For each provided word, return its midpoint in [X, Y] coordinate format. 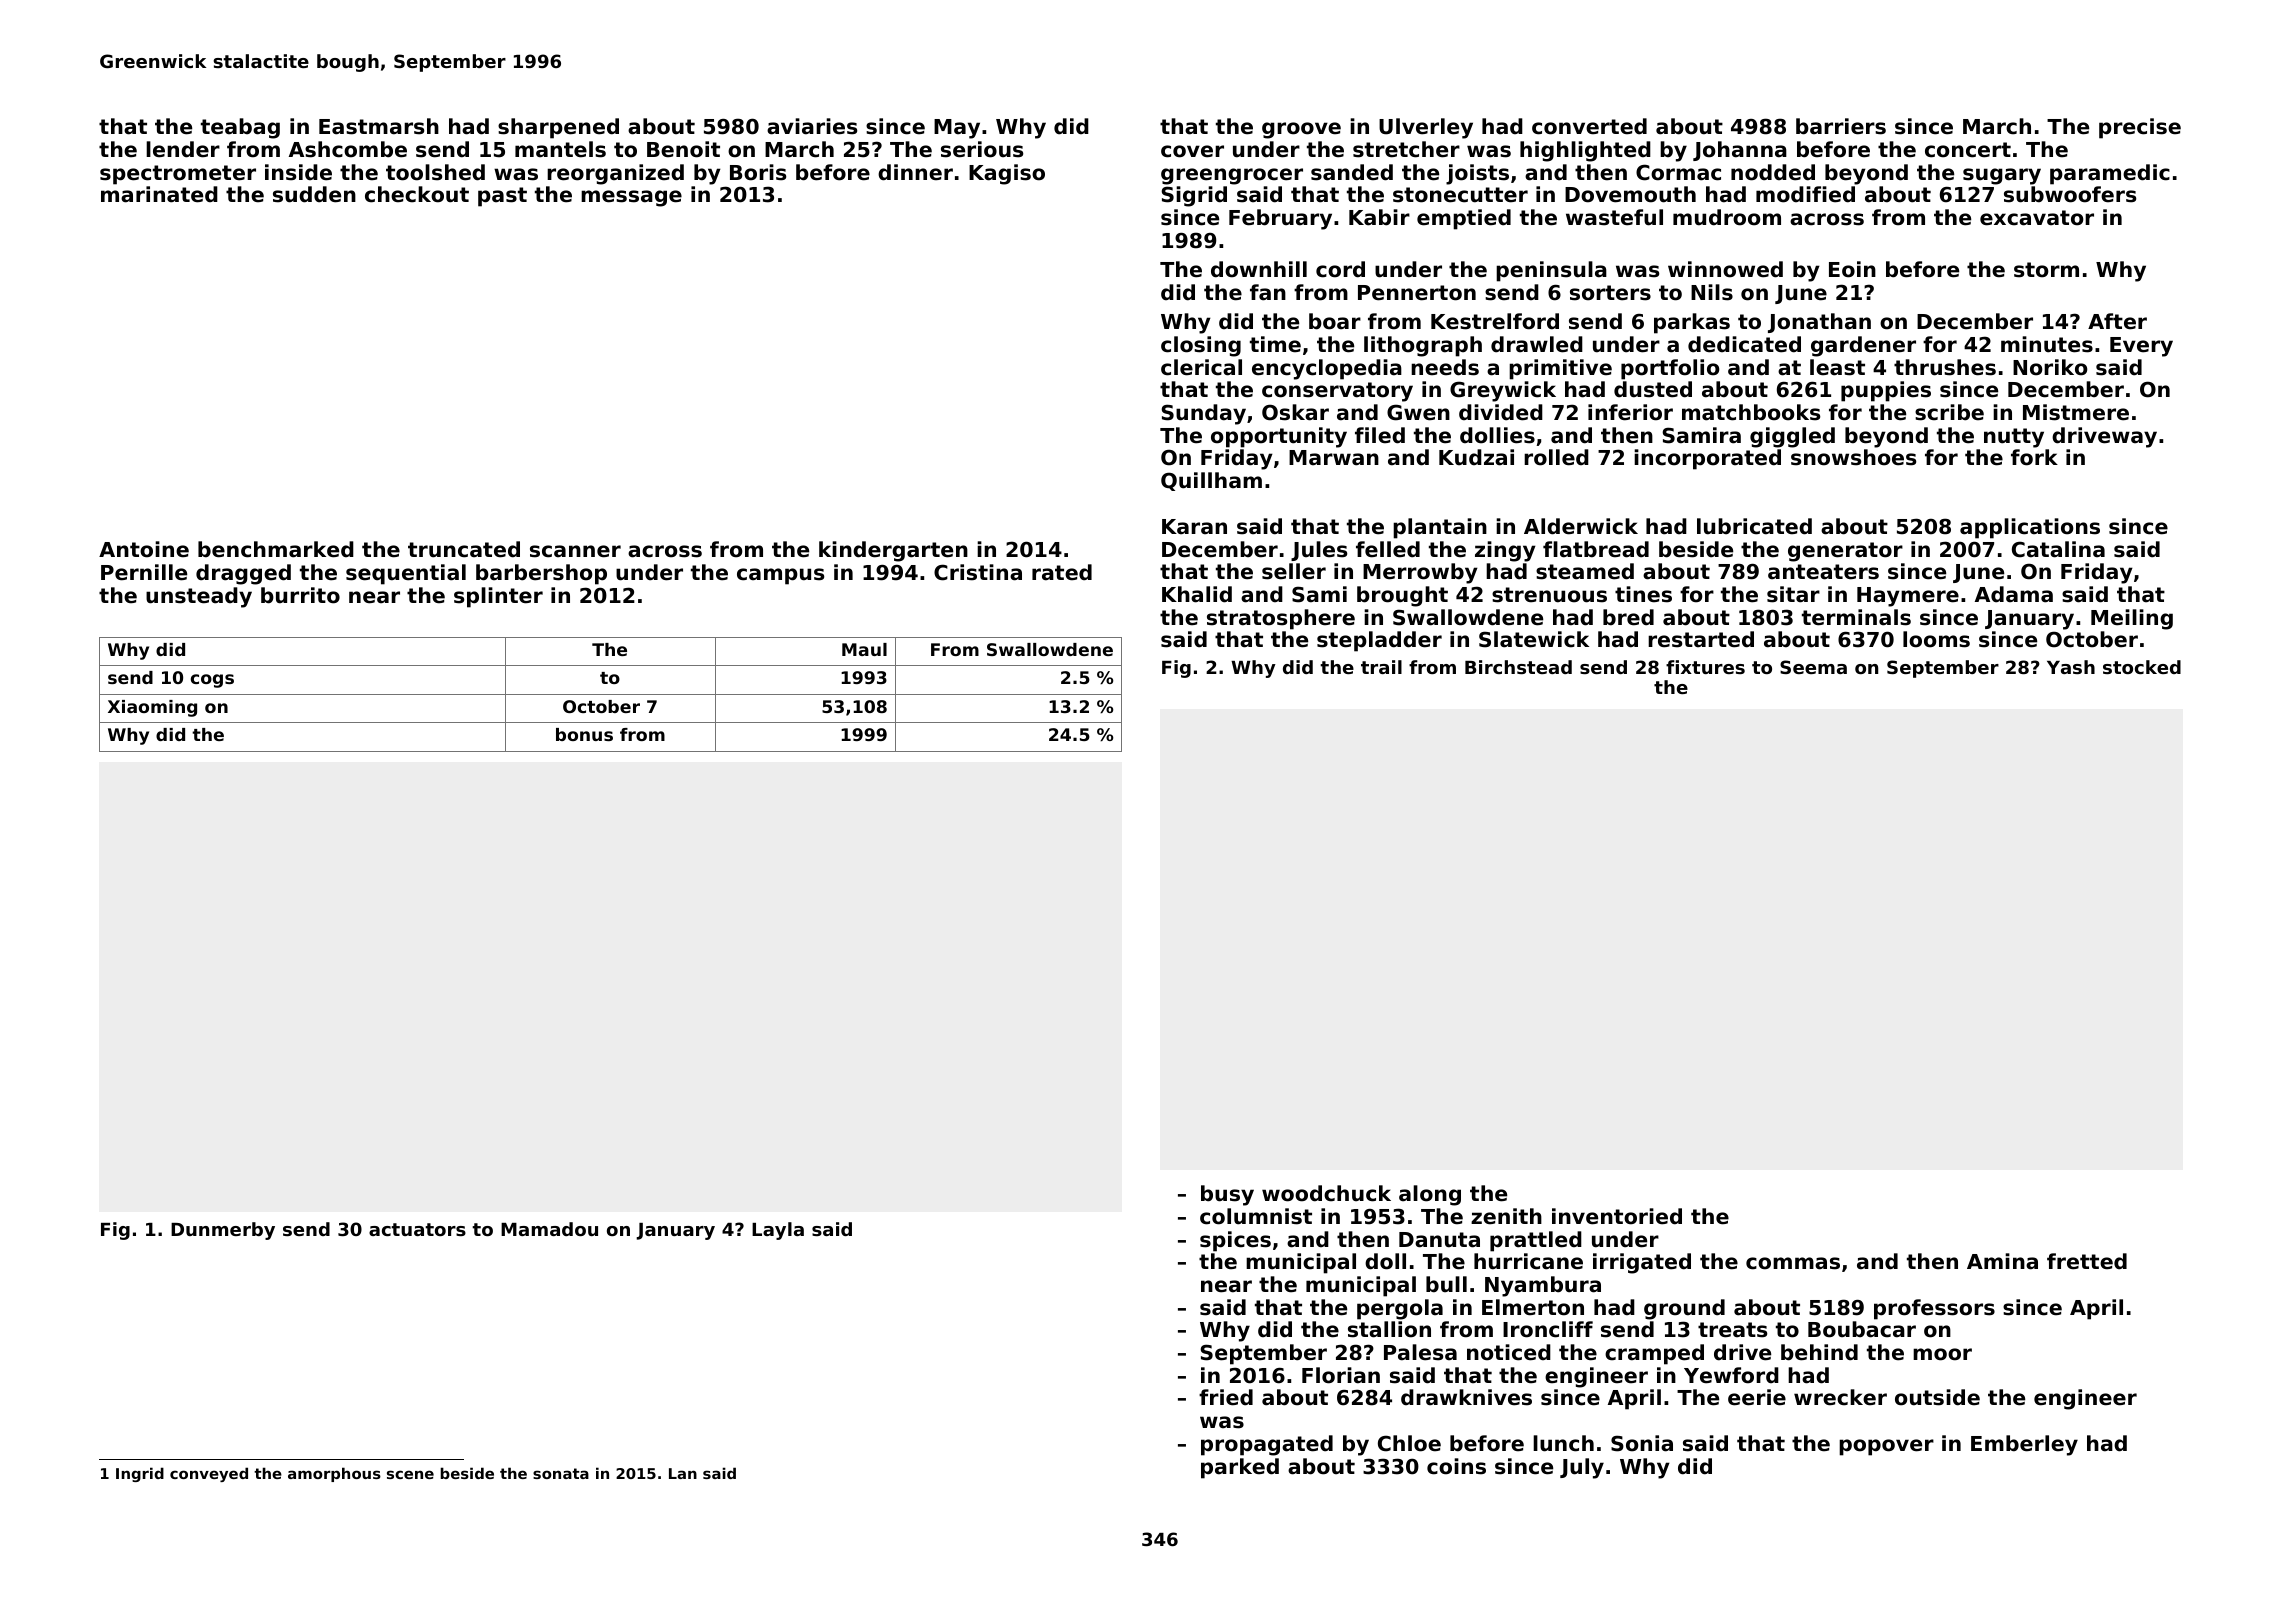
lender [183, 149]
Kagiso [1007, 174]
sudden [314, 194]
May [957, 129]
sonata [561, 1473]
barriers [1841, 126]
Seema [1813, 667]
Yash [2071, 667]
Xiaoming [152, 708]
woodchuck [1326, 1193]
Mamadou [549, 1229]
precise [2140, 128]
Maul [864, 649]
